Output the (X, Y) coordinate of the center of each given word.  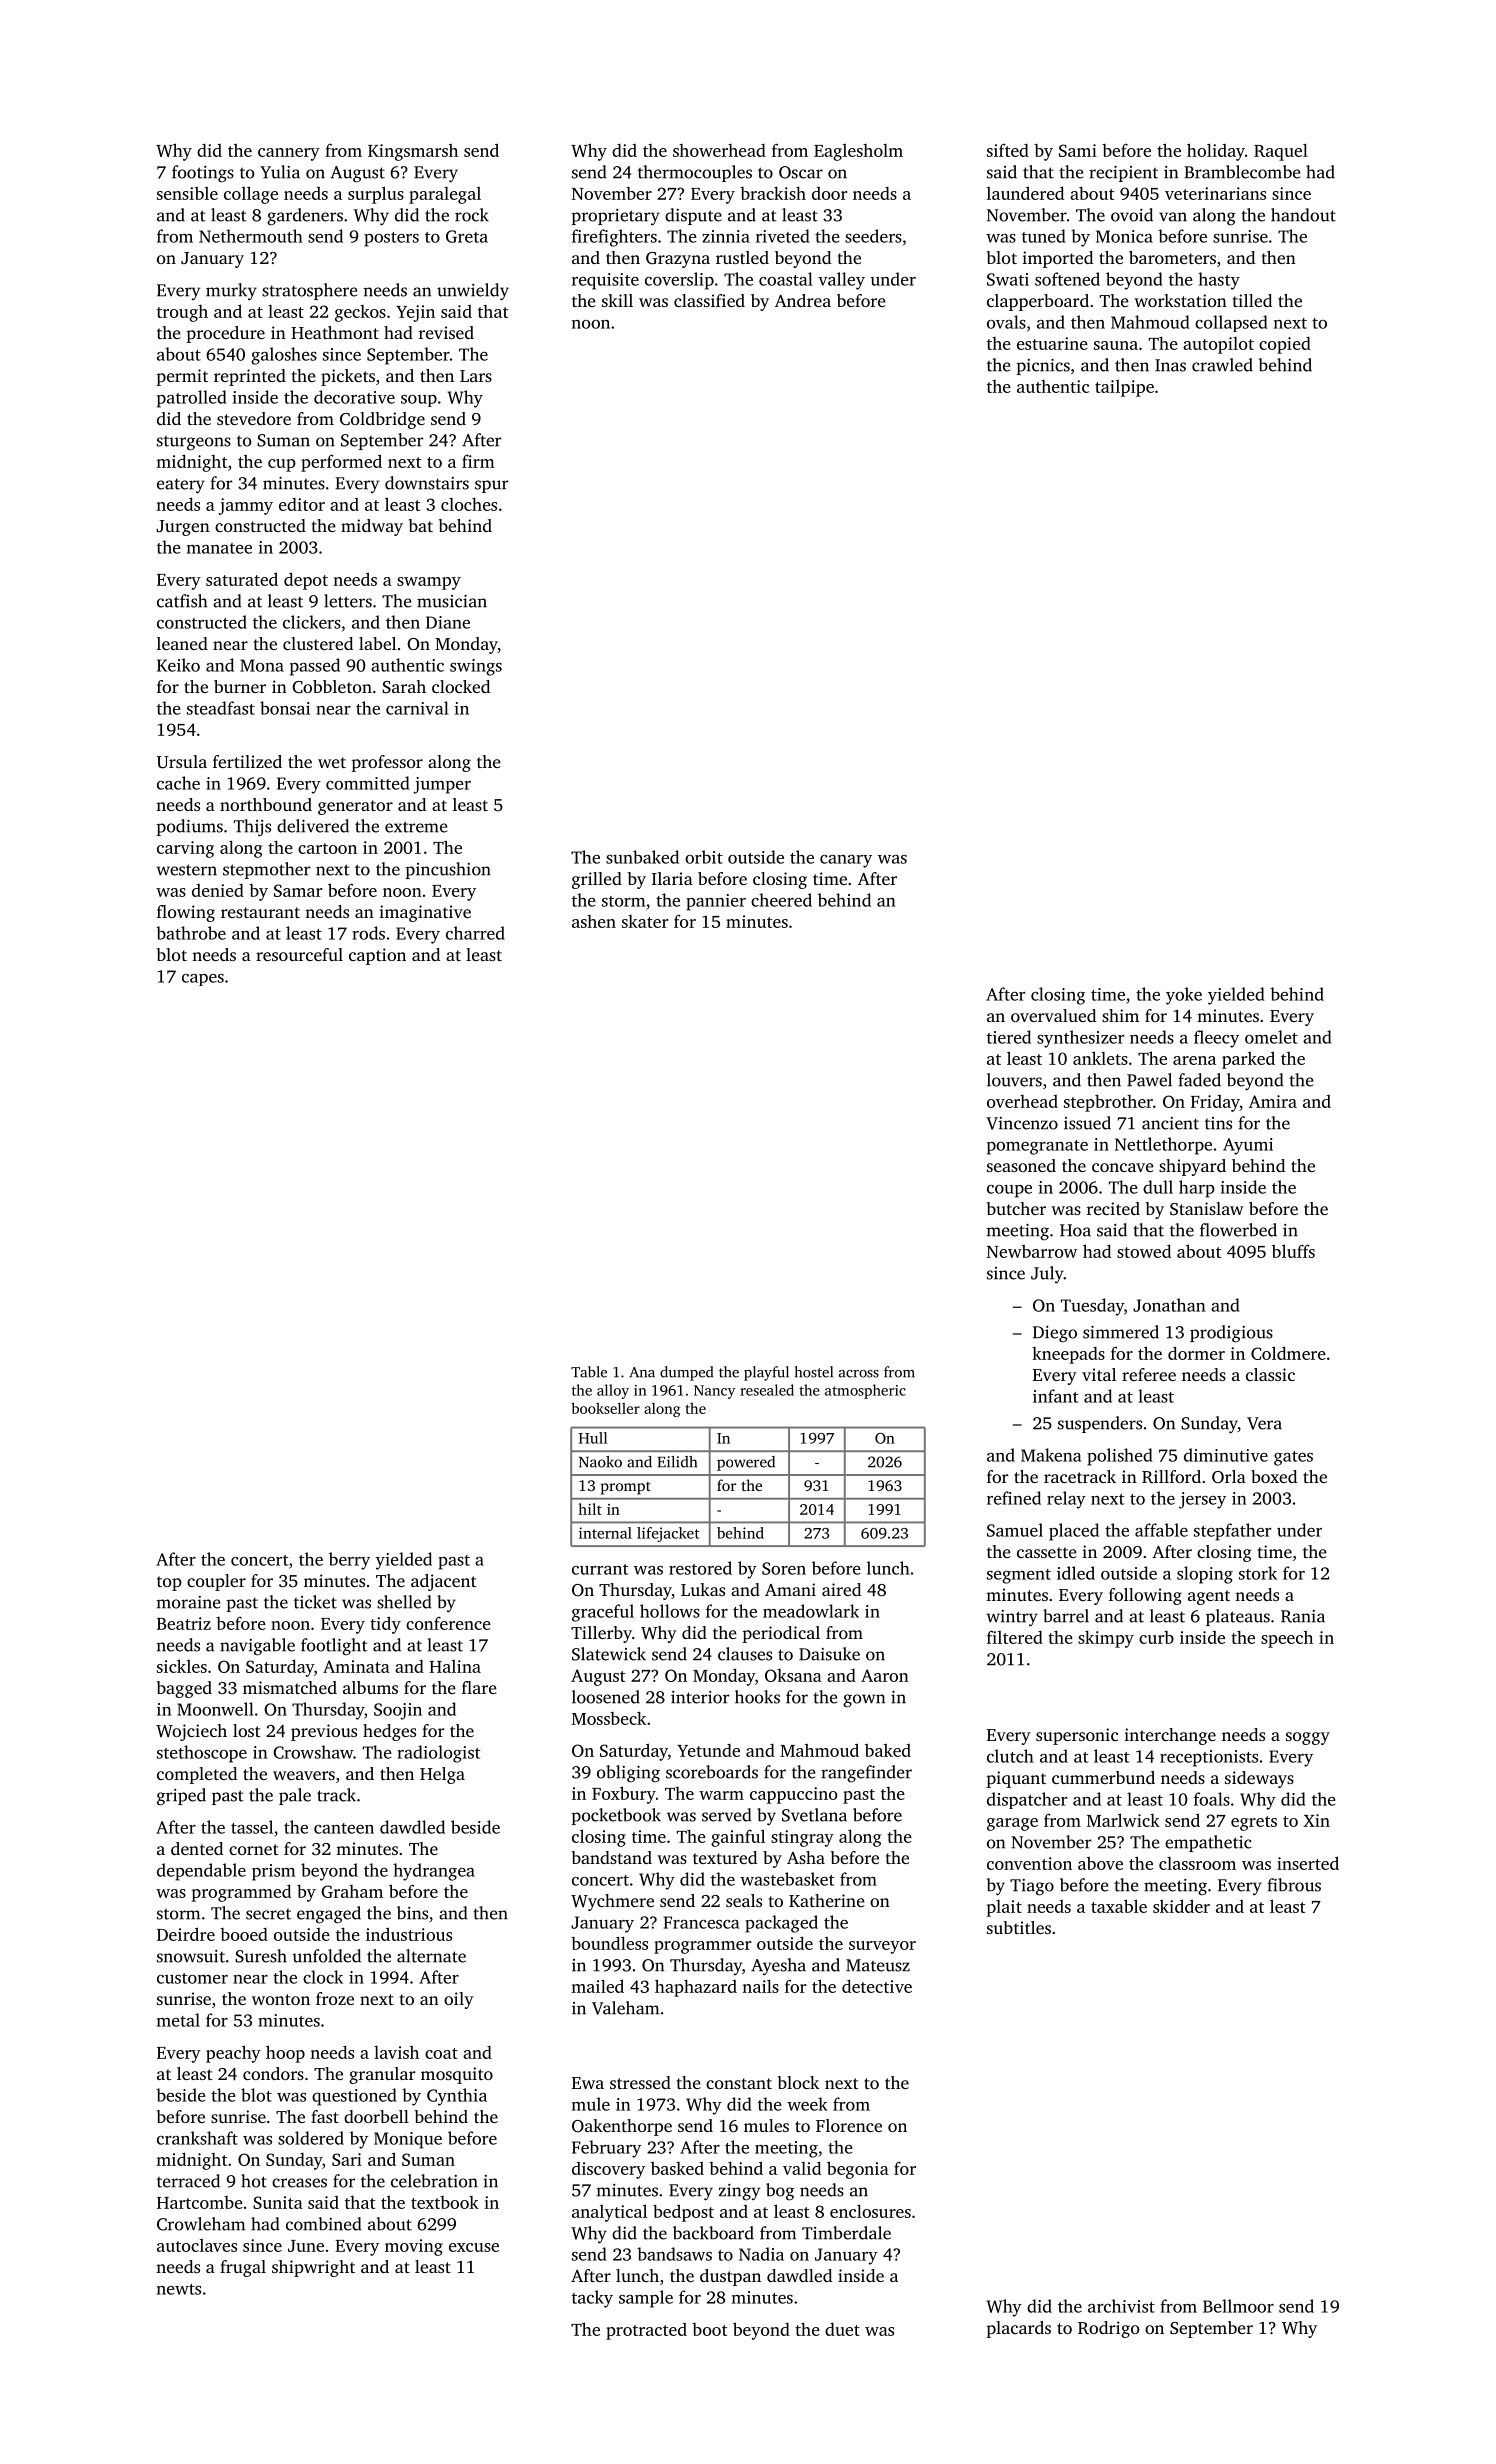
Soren (784, 1568)
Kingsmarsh (413, 152)
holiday (1216, 152)
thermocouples (695, 173)
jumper (442, 785)
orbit (704, 857)
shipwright (313, 2268)
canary (846, 861)
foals (1212, 1799)
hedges (389, 1732)
